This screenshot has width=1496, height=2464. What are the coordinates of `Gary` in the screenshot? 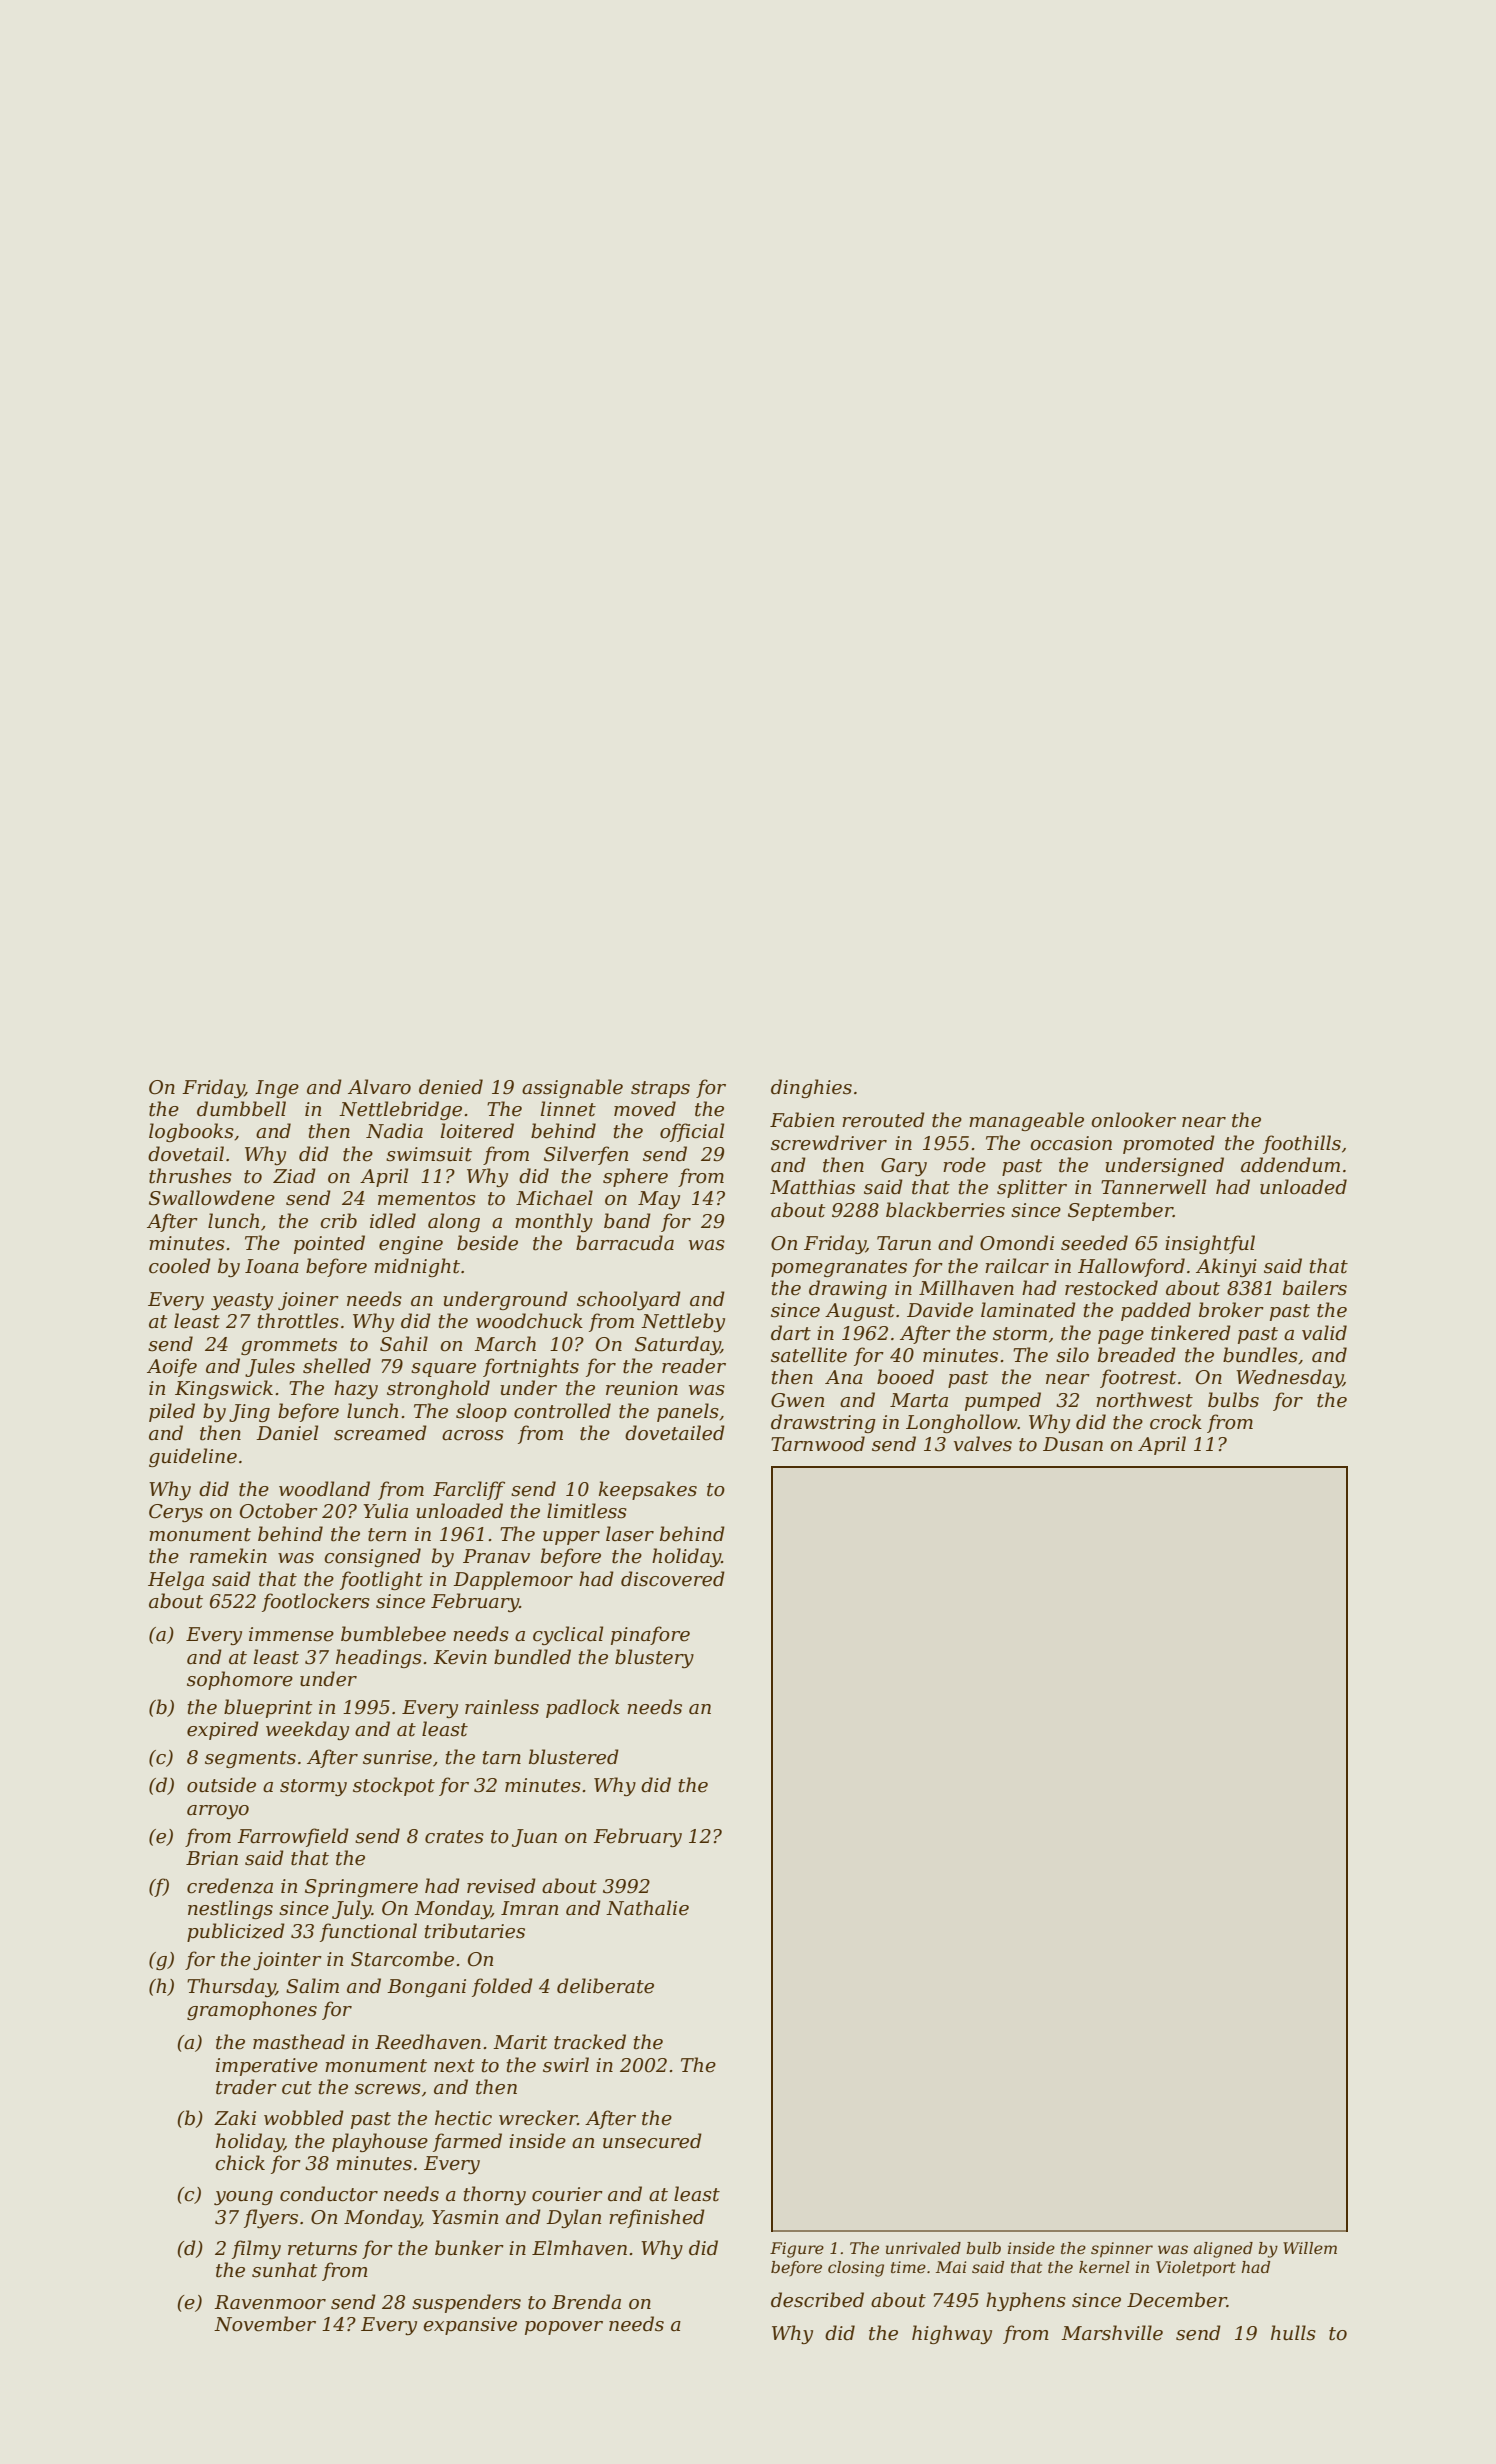 It's located at (904, 1167).
